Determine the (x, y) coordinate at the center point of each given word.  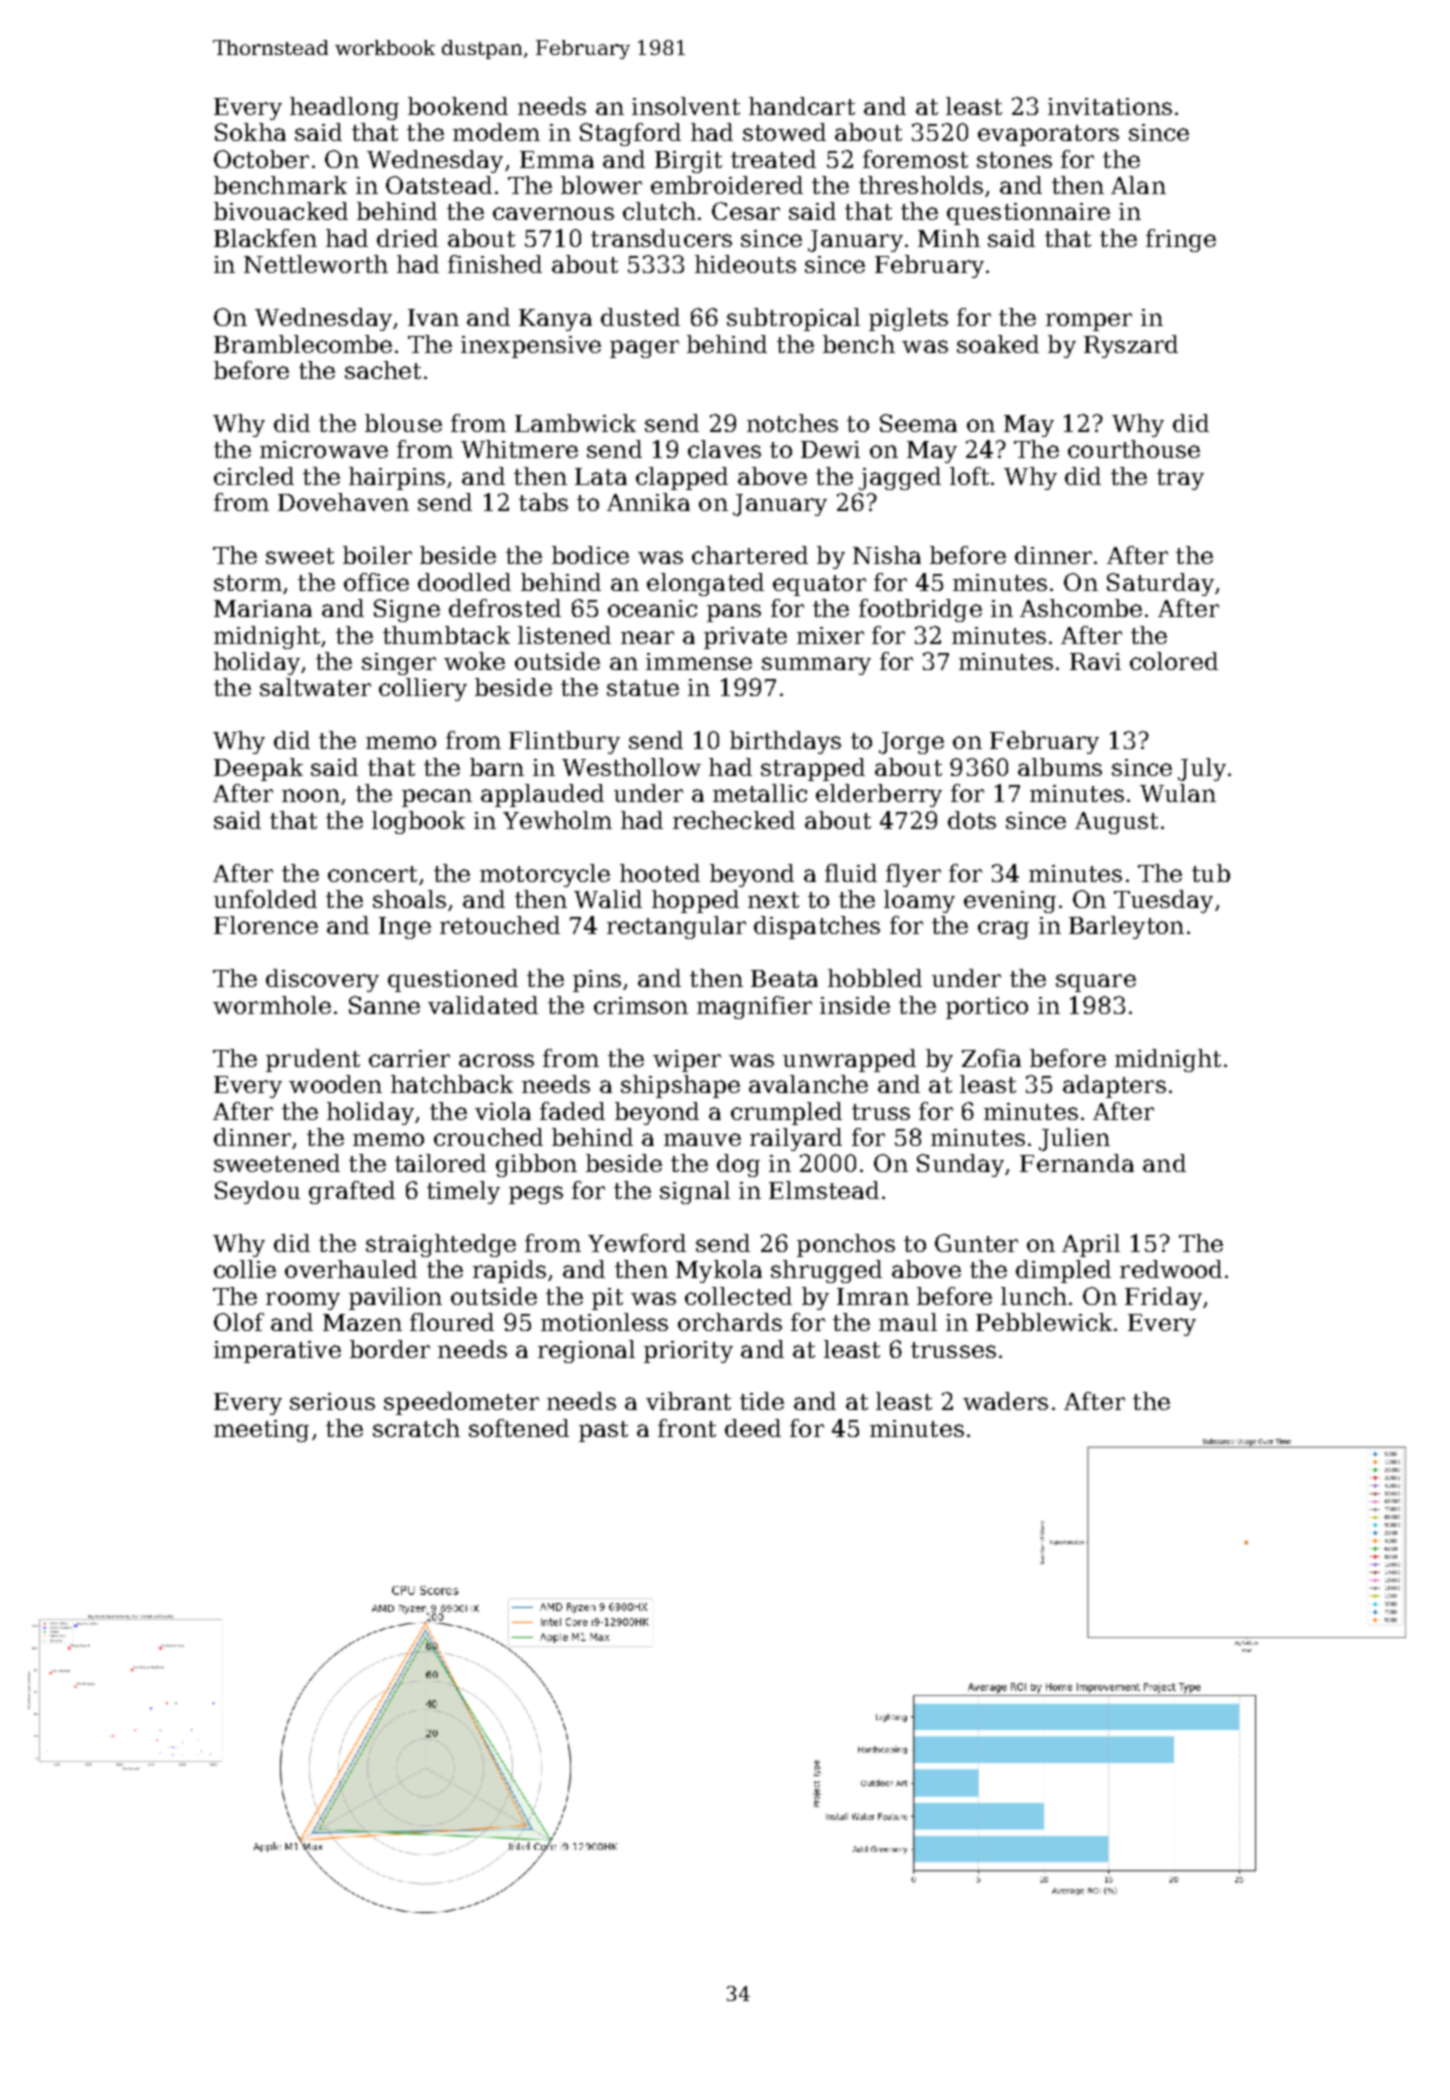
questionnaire (1028, 214)
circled (254, 476)
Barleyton (1126, 927)
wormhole (272, 1005)
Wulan (1178, 793)
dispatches (817, 927)
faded (572, 1111)
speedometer (461, 1403)
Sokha (250, 132)
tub (1211, 873)
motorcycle (545, 875)
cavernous (553, 213)
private (745, 638)
